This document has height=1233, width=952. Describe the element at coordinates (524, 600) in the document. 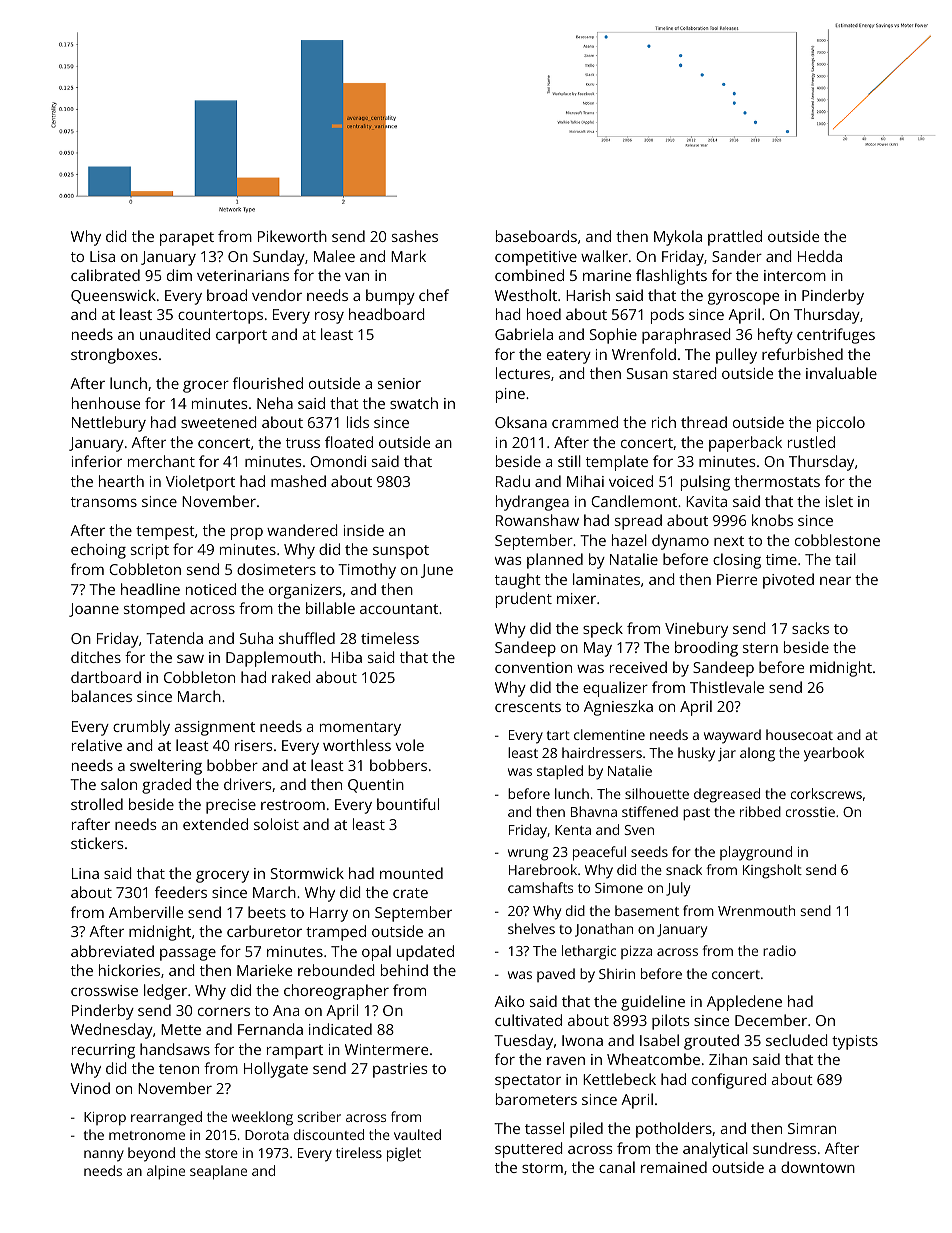

I see `prudent` at that location.
